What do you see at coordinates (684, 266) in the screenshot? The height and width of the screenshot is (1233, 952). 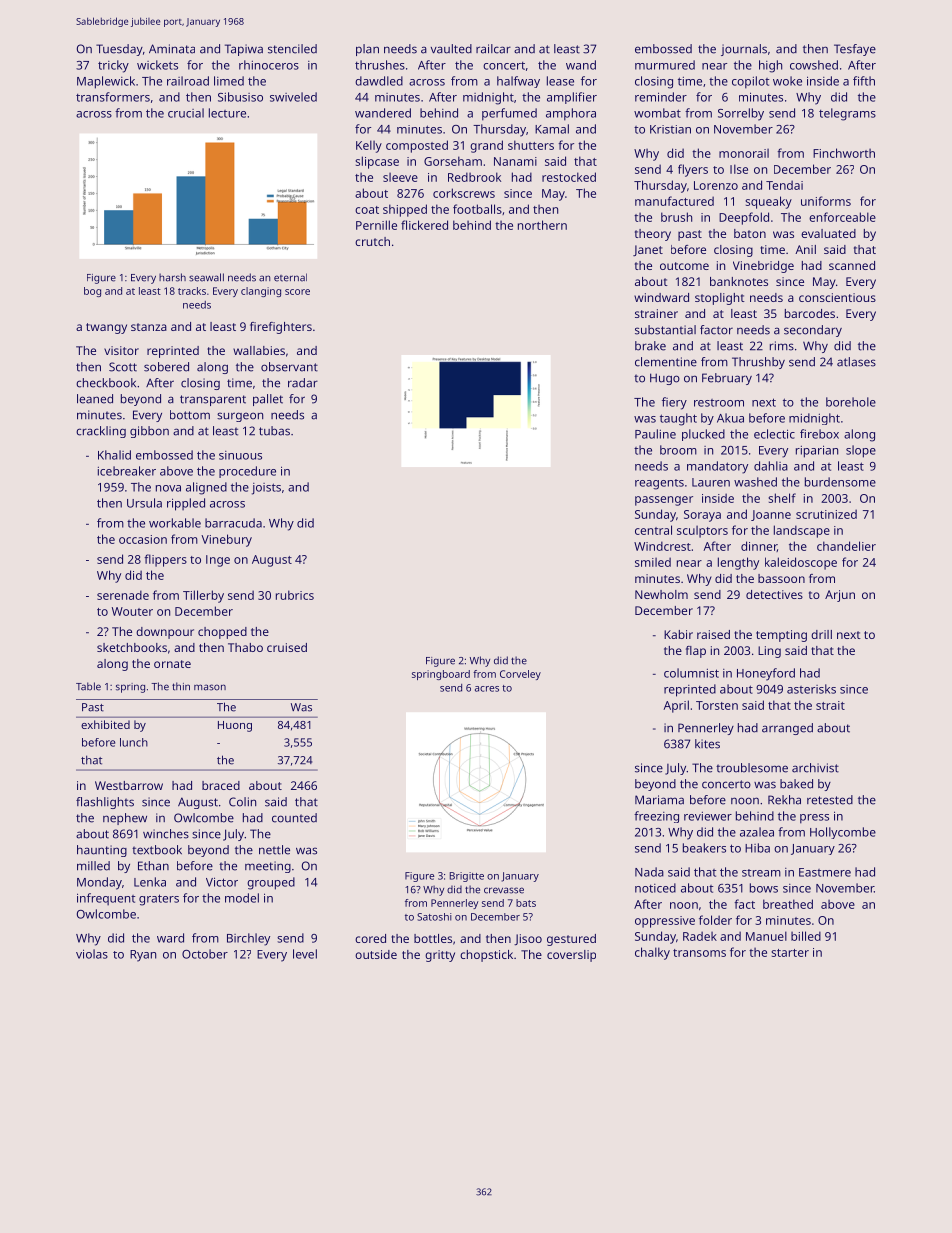 I see `outcome` at bounding box center [684, 266].
